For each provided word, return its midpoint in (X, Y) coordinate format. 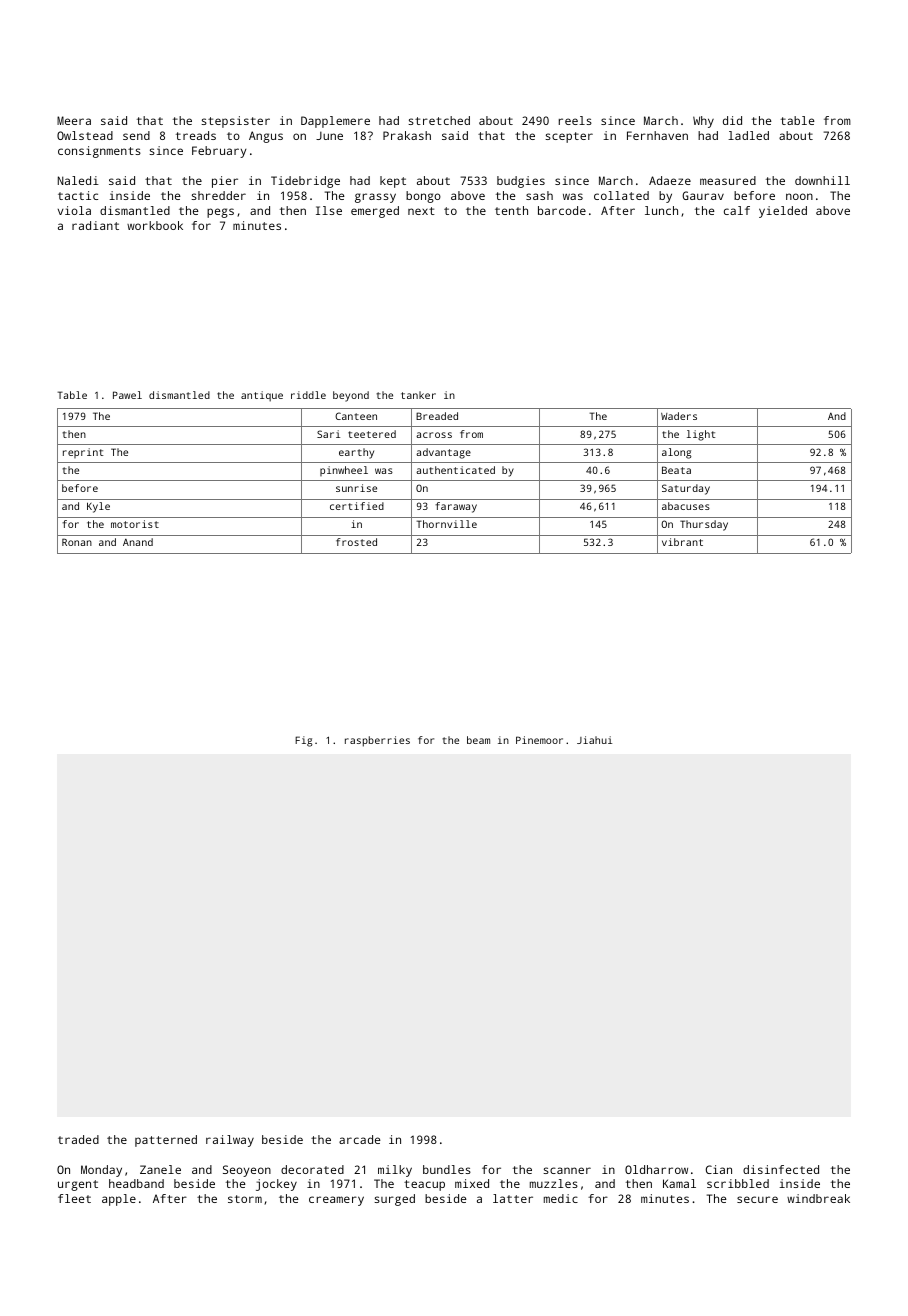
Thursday (704, 525)
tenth (511, 210)
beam (478, 740)
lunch (661, 210)
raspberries (377, 741)
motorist (135, 524)
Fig (303, 741)
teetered (372, 434)
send (136, 135)
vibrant (682, 542)
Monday (101, 1171)
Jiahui (594, 740)
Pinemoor (539, 740)
